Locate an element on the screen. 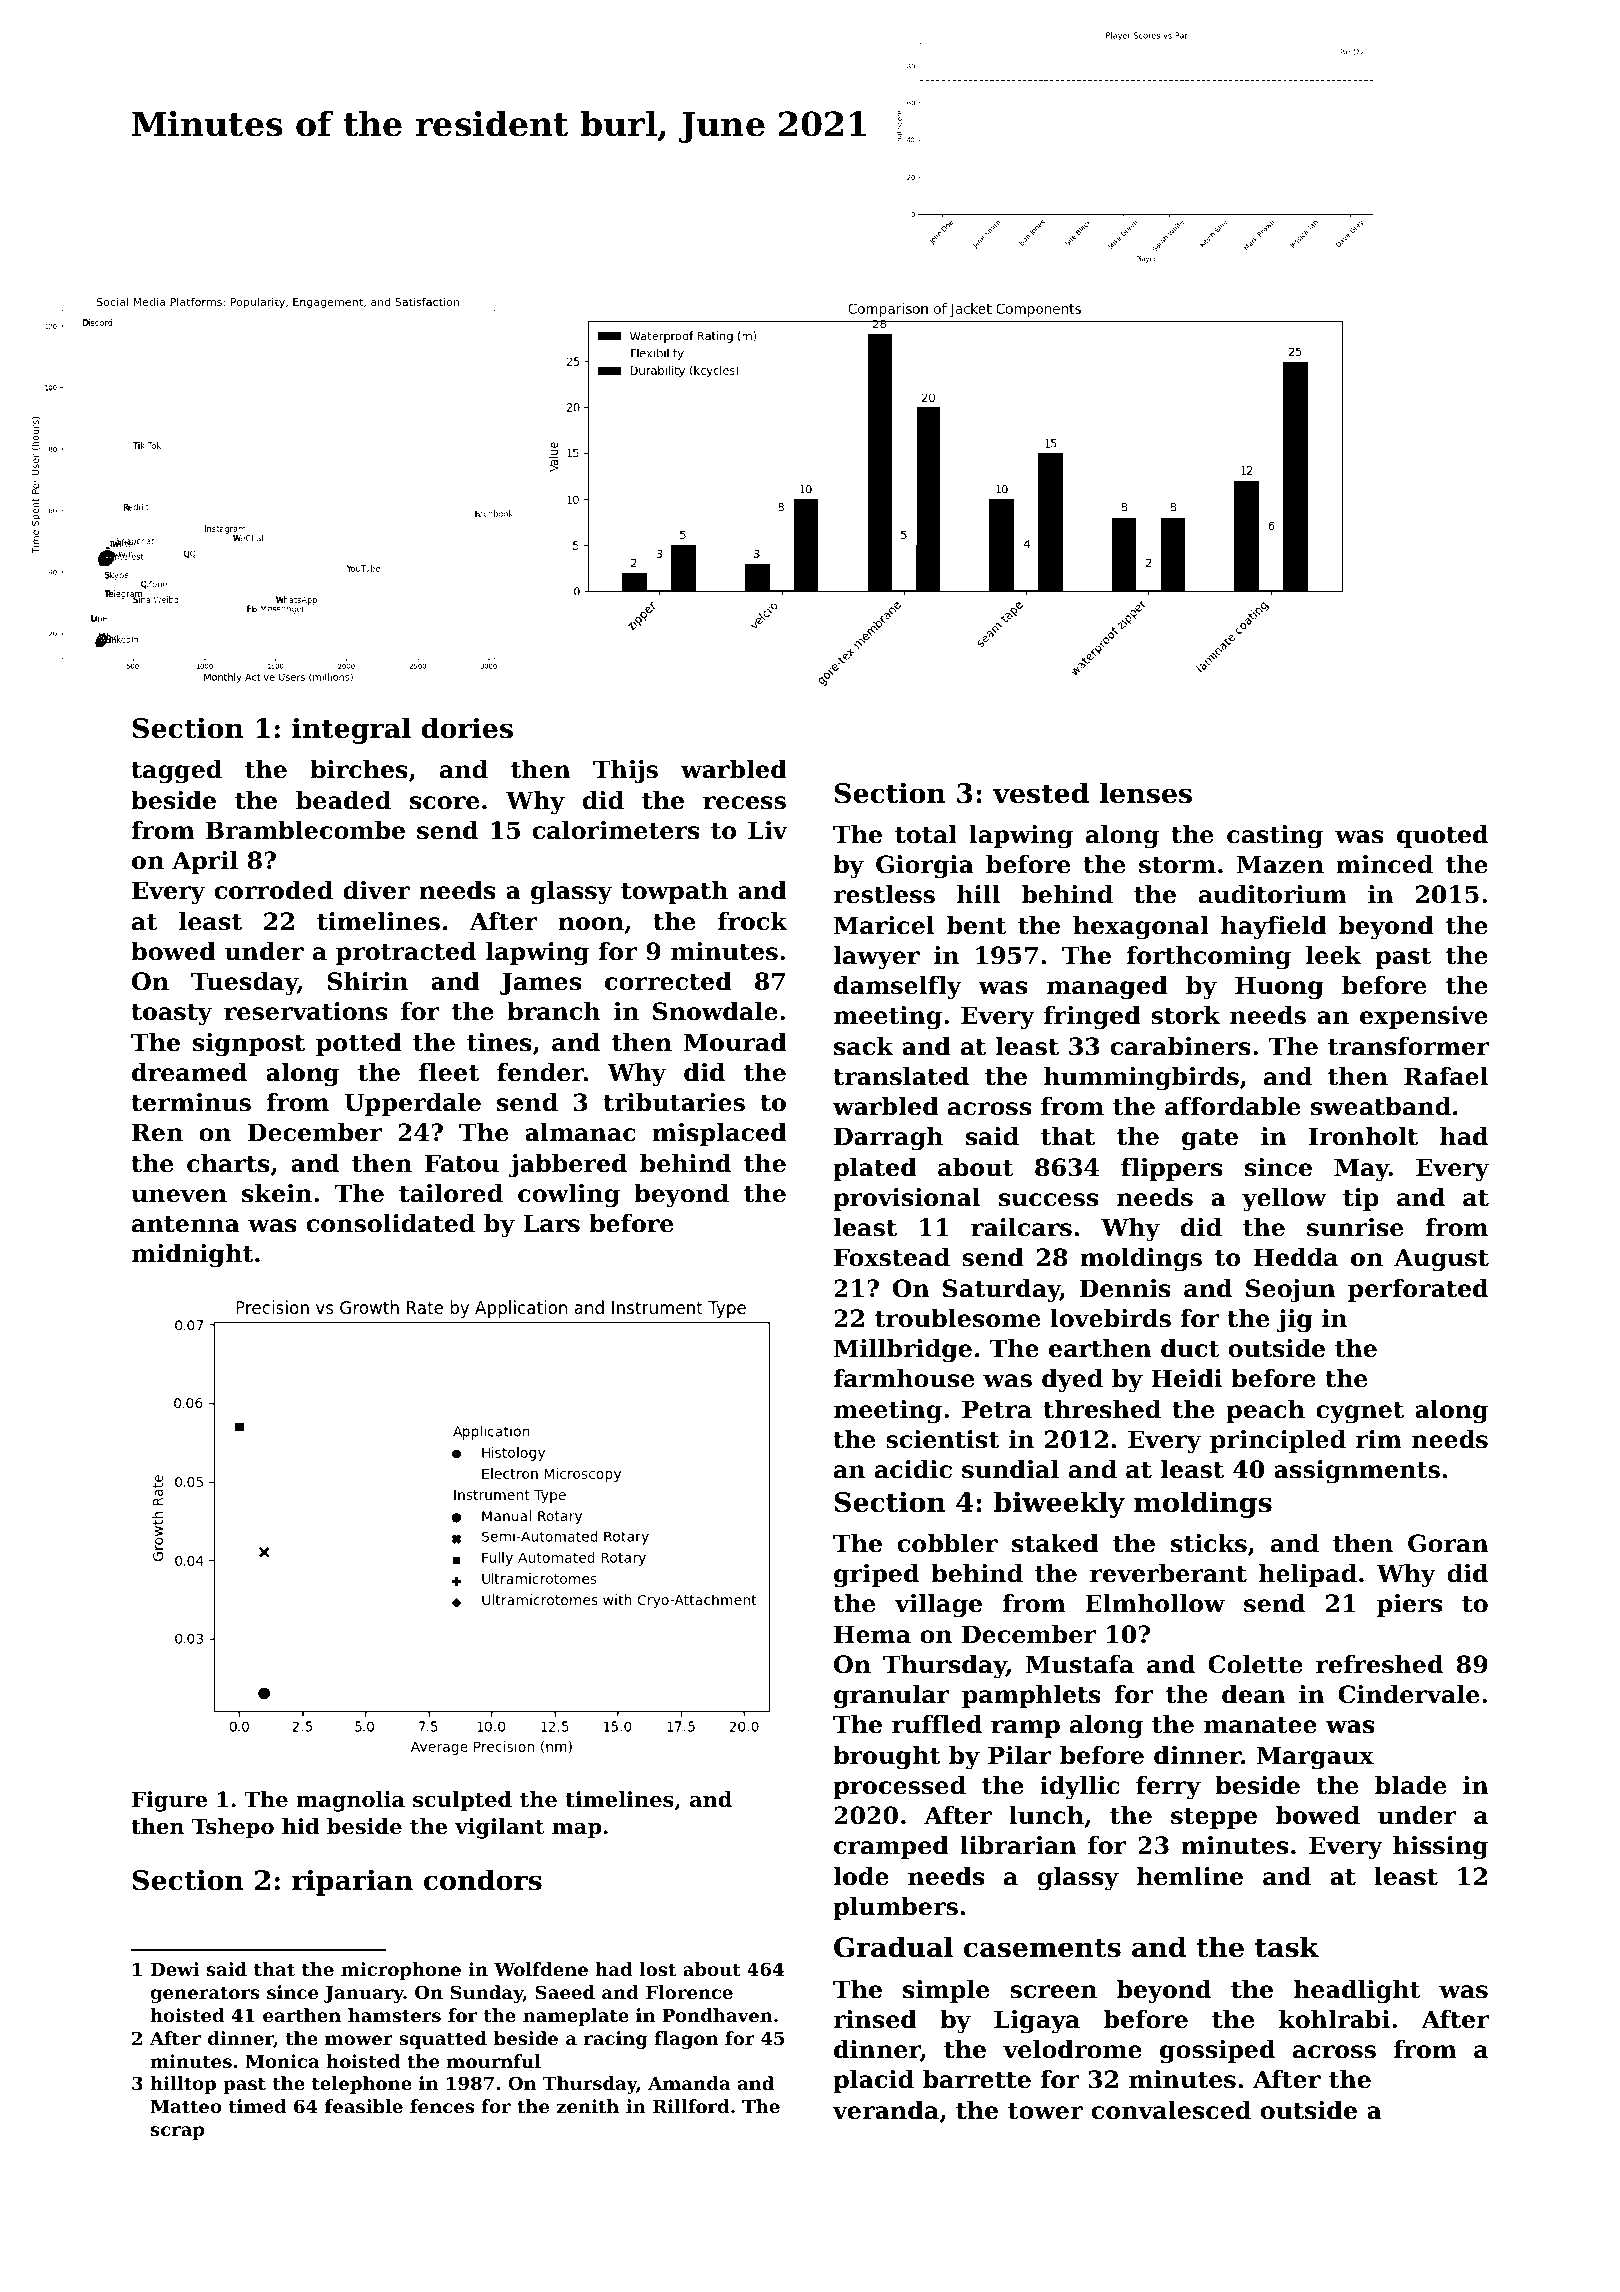  gossiped is located at coordinates (1217, 2052).
